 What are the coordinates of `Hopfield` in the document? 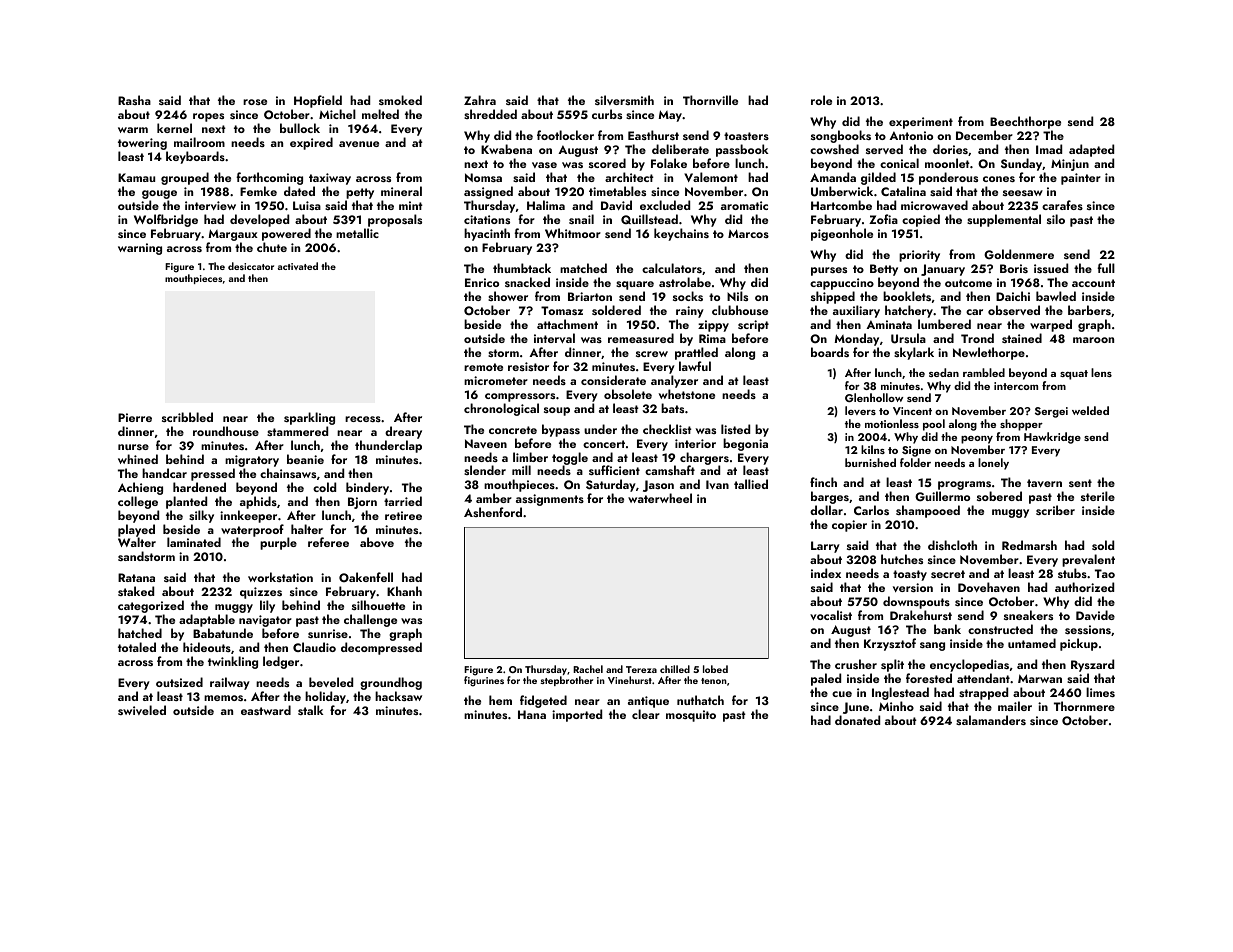 It's located at (318, 101).
